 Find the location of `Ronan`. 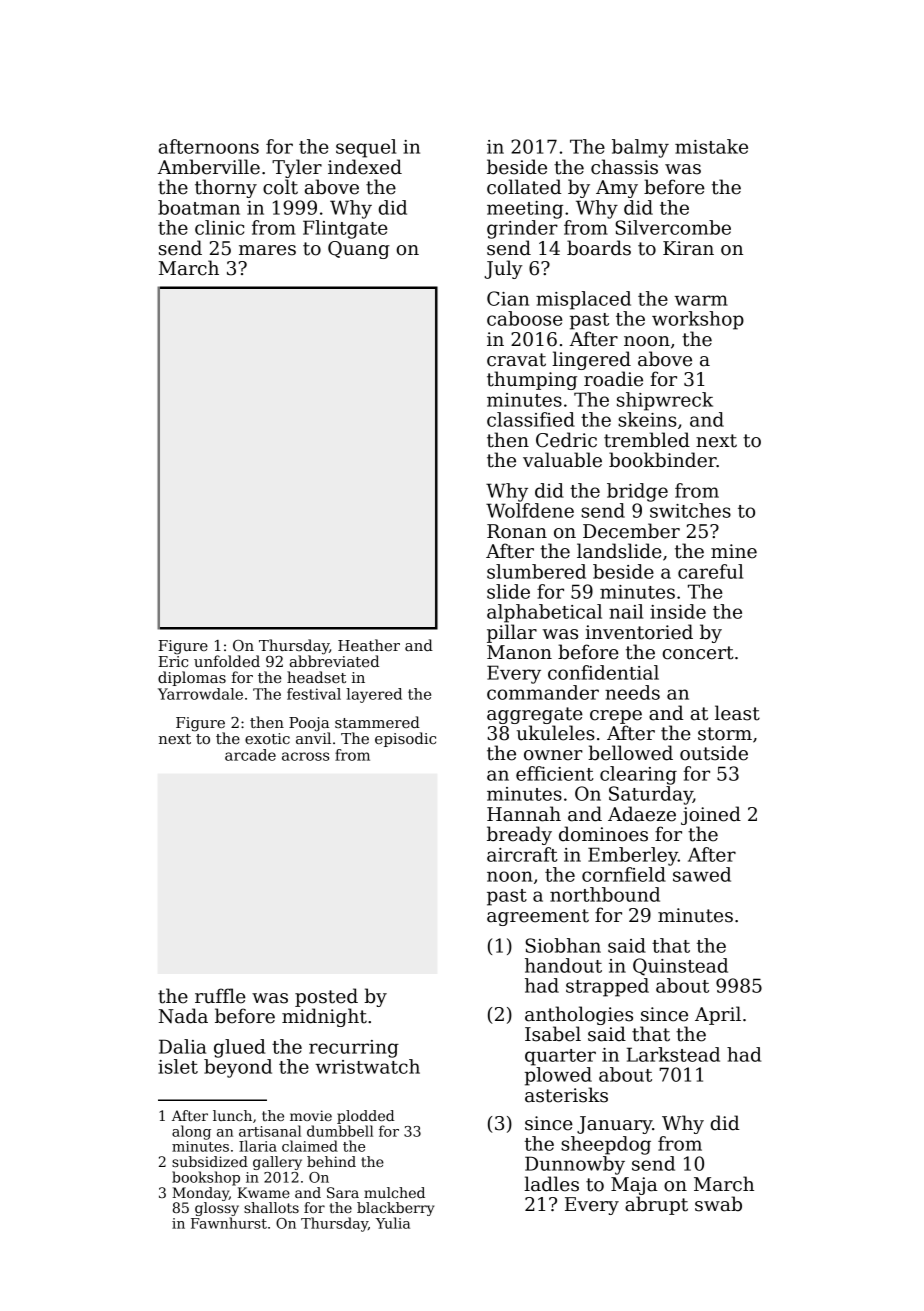

Ronan is located at coordinates (517, 531).
